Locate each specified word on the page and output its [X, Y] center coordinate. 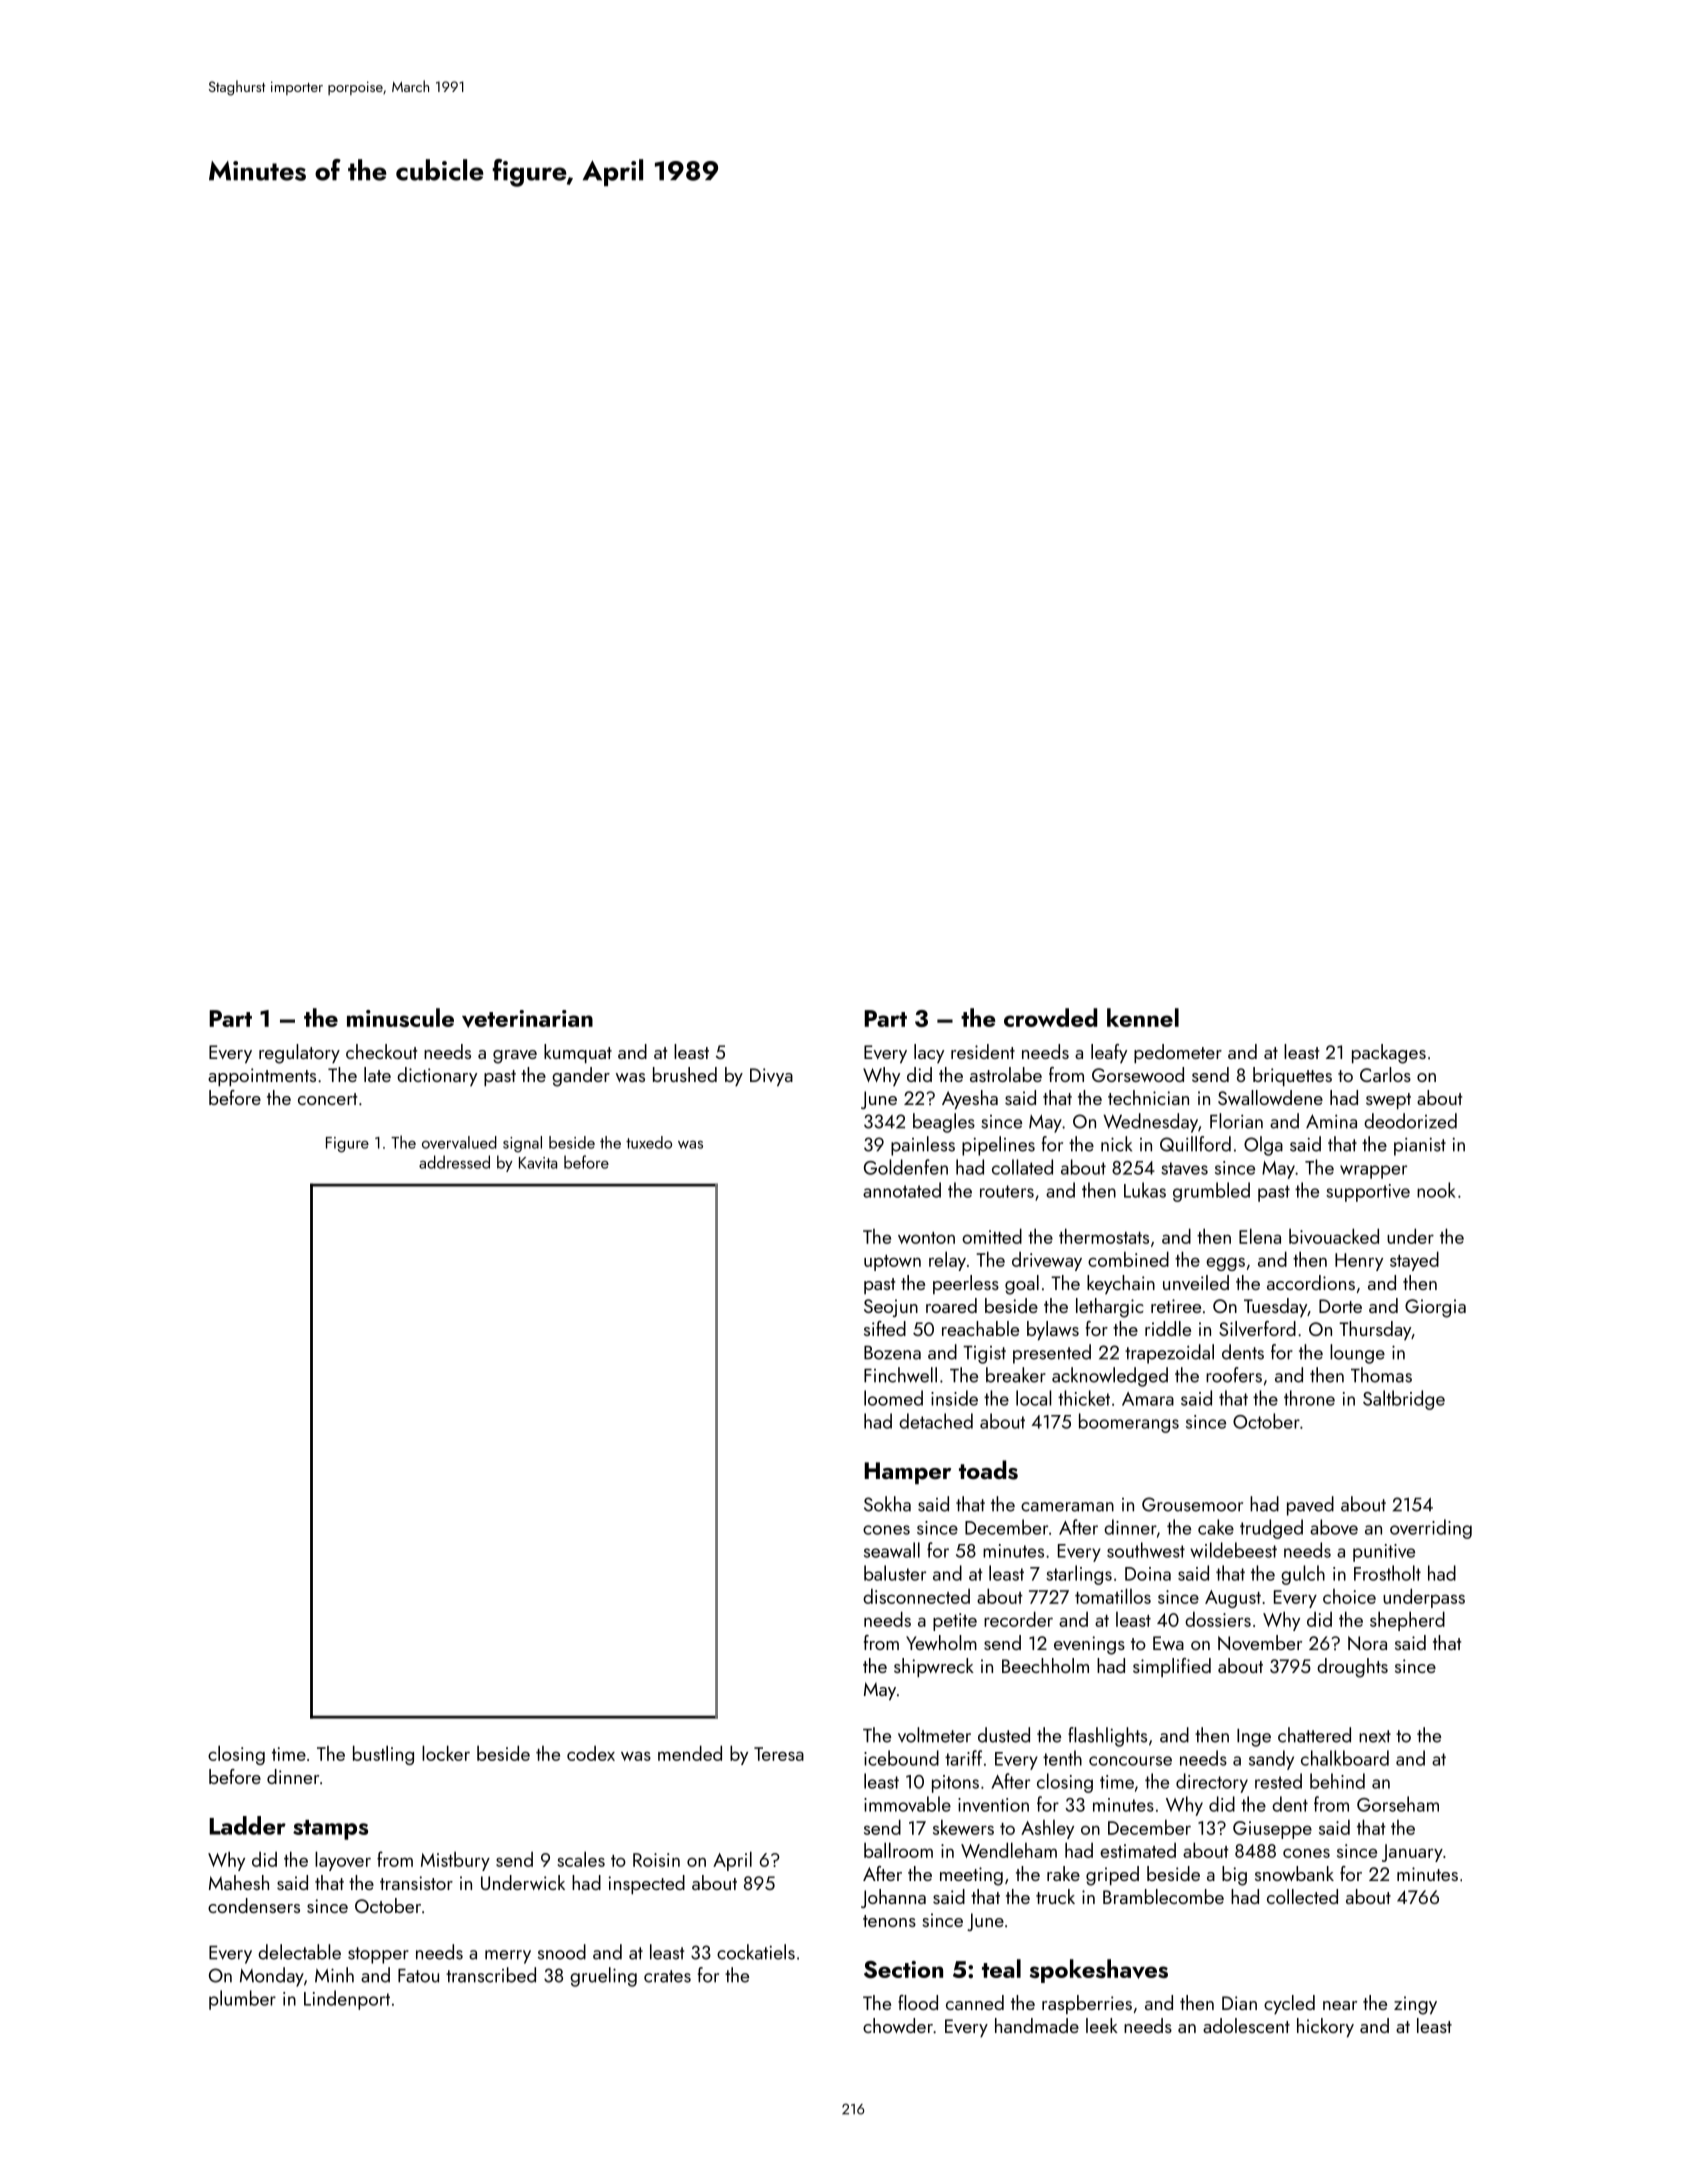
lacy [929, 1053]
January [1412, 1853]
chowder [898, 2025]
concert [327, 1099]
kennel [1143, 1017]
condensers [254, 1905]
